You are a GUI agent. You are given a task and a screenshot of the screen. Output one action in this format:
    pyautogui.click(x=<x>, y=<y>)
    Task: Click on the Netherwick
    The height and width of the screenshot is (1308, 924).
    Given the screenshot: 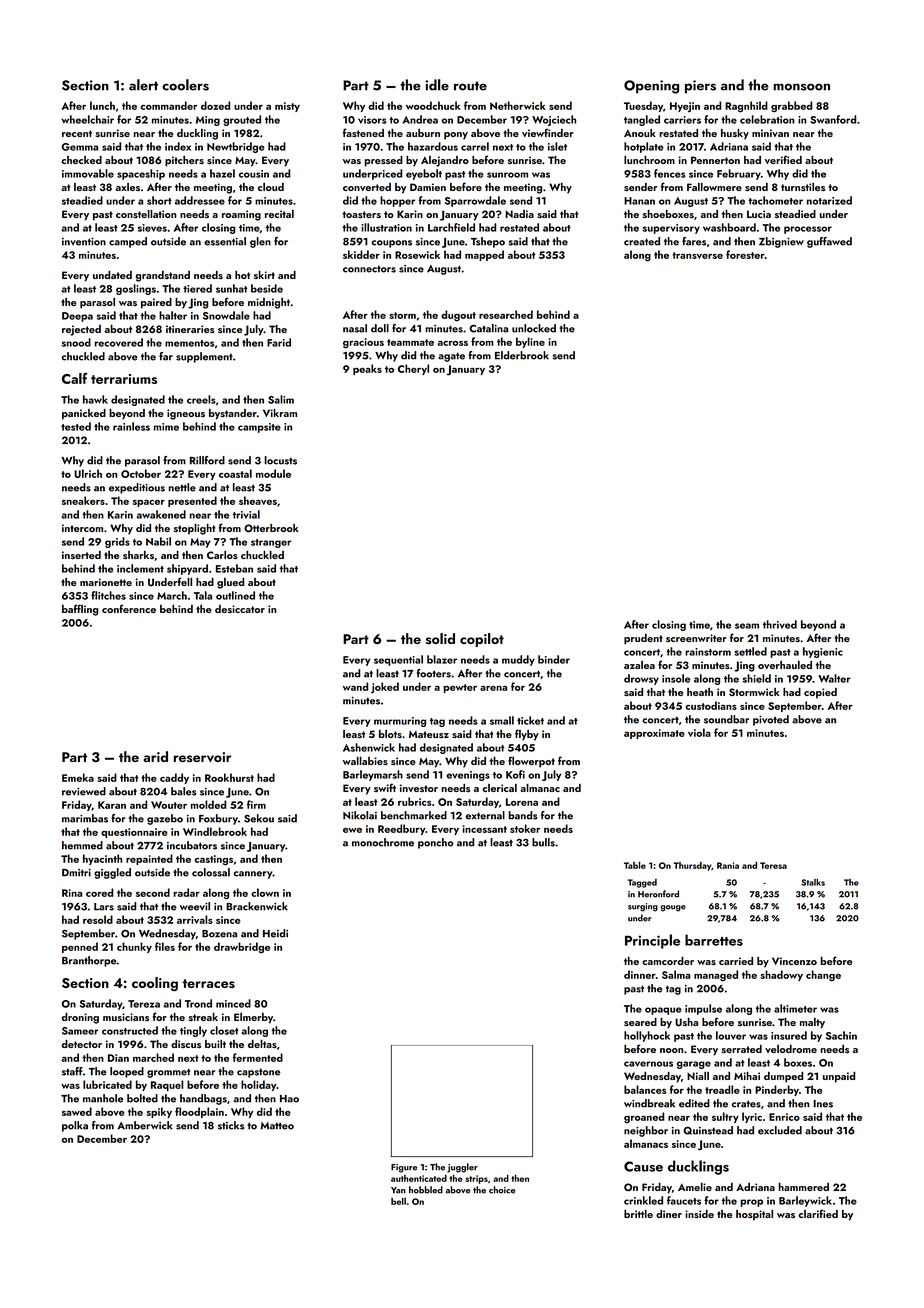 What is the action you would take?
    pyautogui.click(x=518, y=105)
